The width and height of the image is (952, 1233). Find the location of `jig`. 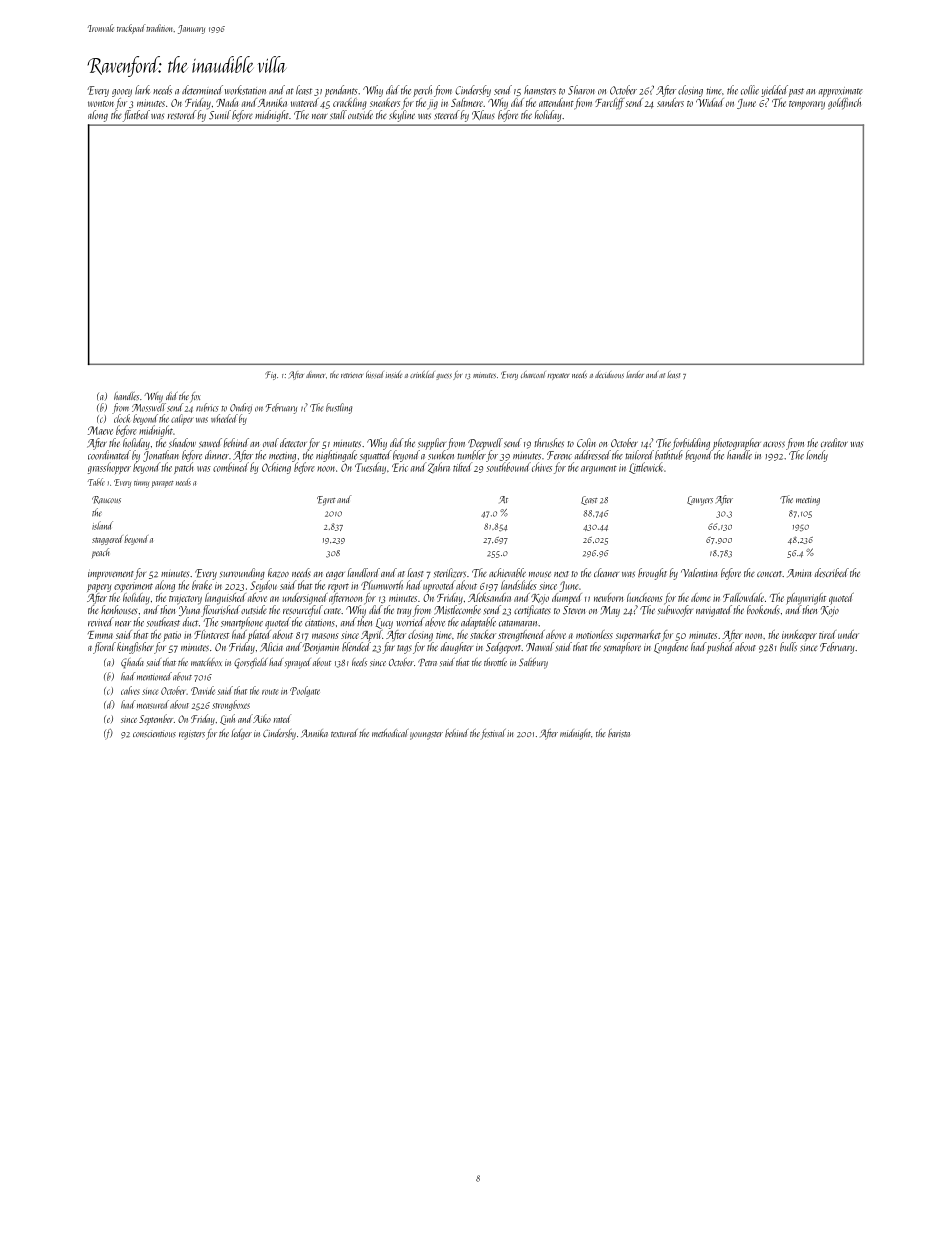

jig is located at coordinates (432, 104).
